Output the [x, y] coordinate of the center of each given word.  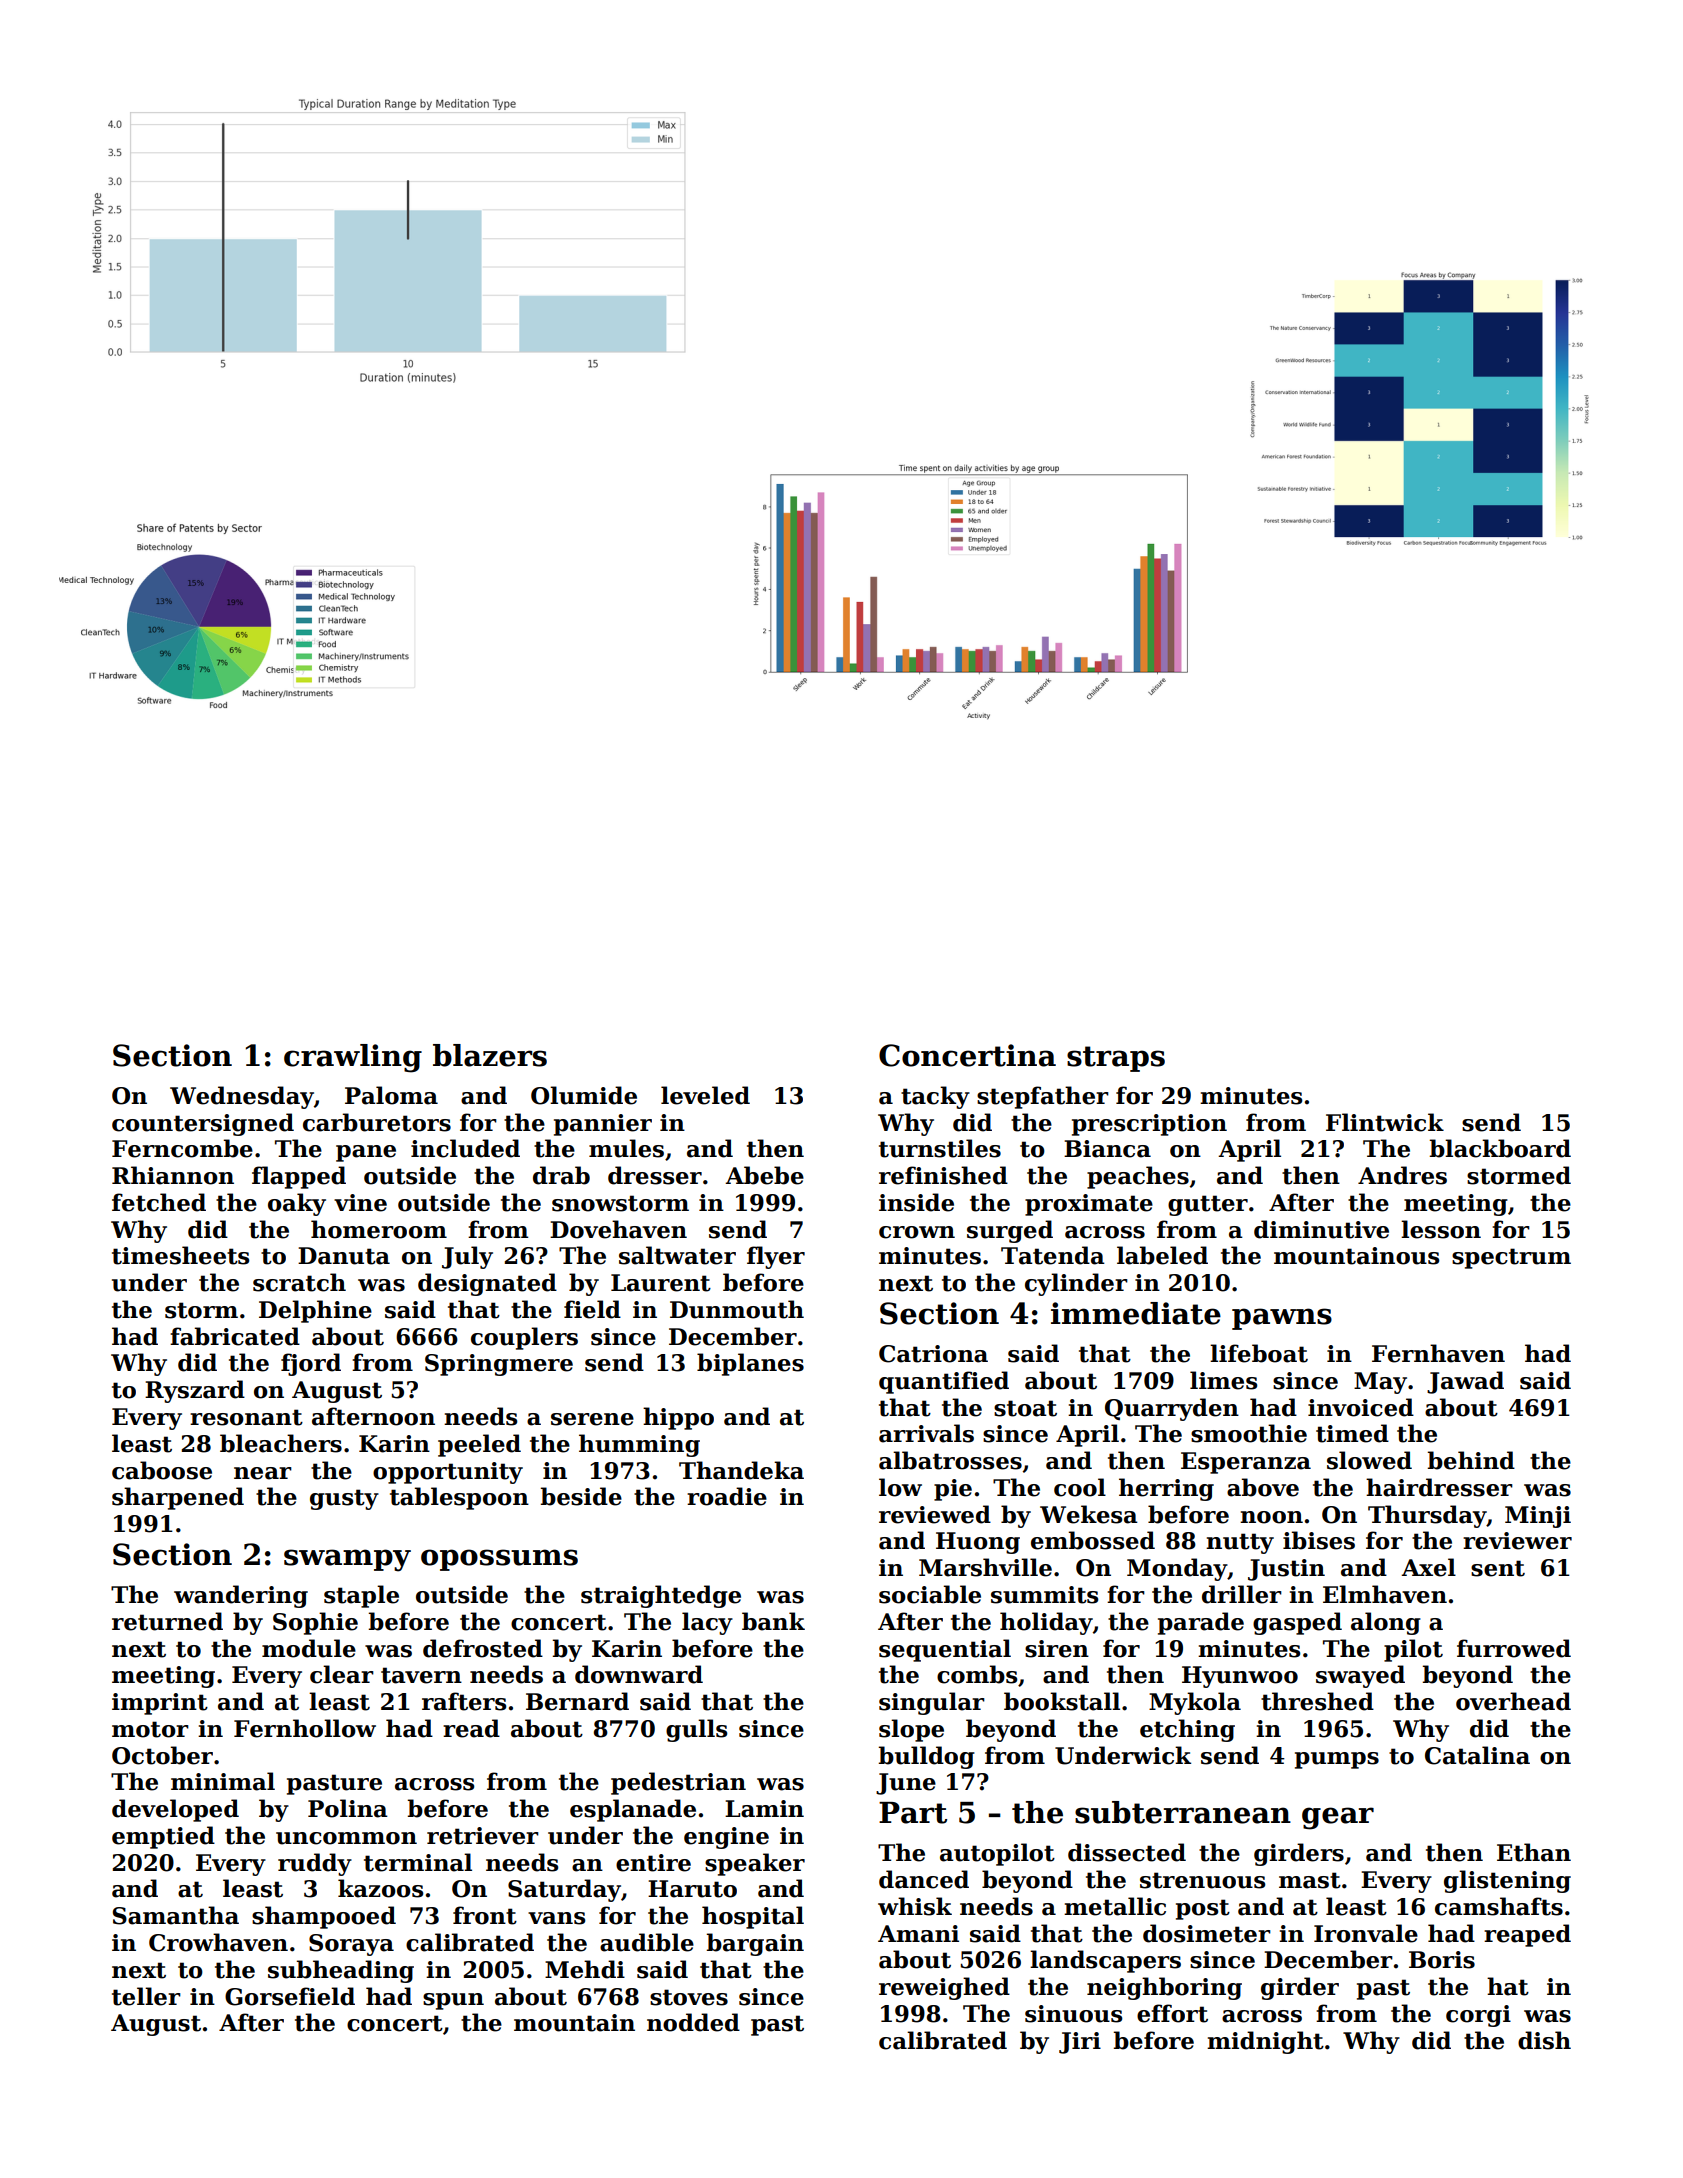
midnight [1265, 2042]
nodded [693, 2022]
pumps [1337, 1760]
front [485, 1915]
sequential [945, 1650]
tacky [935, 1097]
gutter [1208, 1205]
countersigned [203, 1124]
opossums [499, 1560]
